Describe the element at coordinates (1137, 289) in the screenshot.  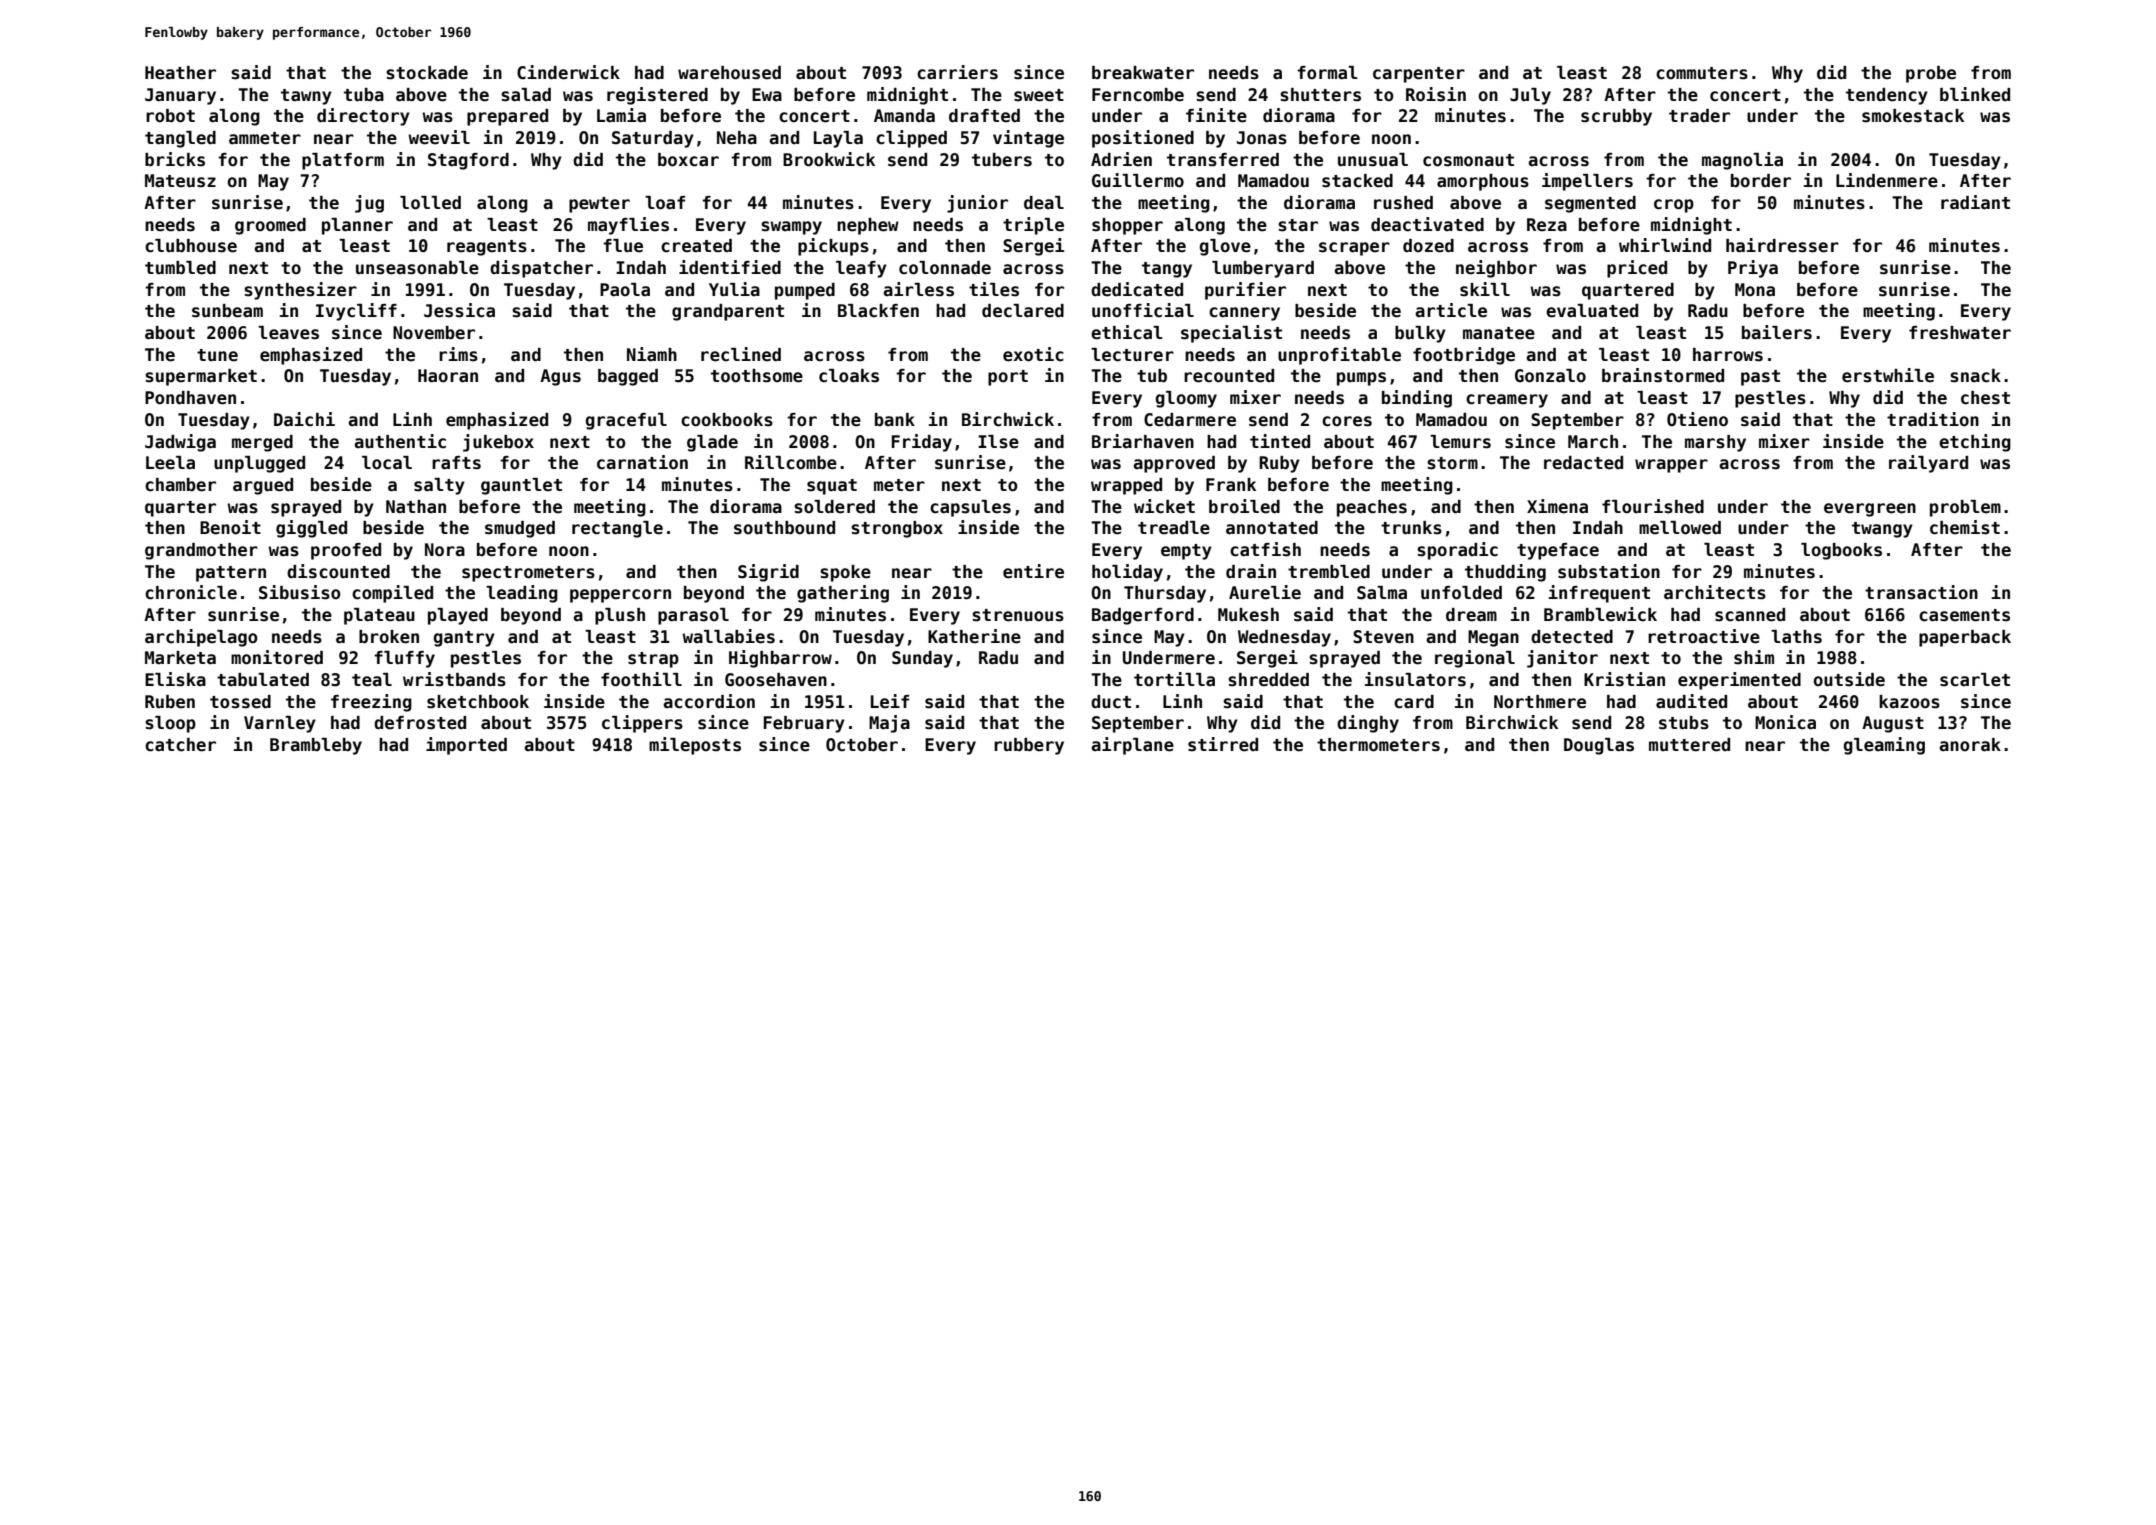
I see `dedicated` at that location.
